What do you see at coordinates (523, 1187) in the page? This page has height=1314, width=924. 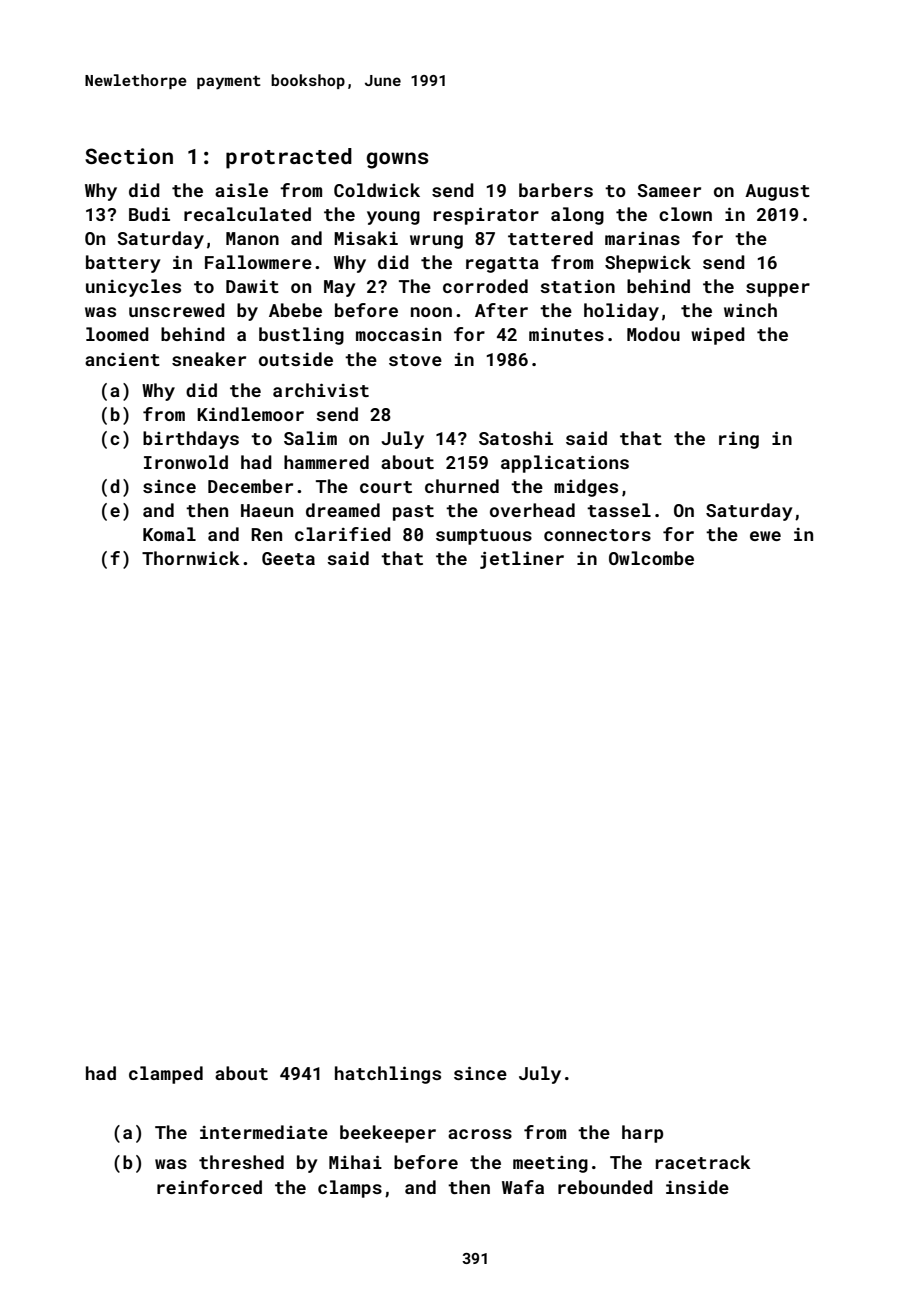 I see `Wafa` at bounding box center [523, 1187].
